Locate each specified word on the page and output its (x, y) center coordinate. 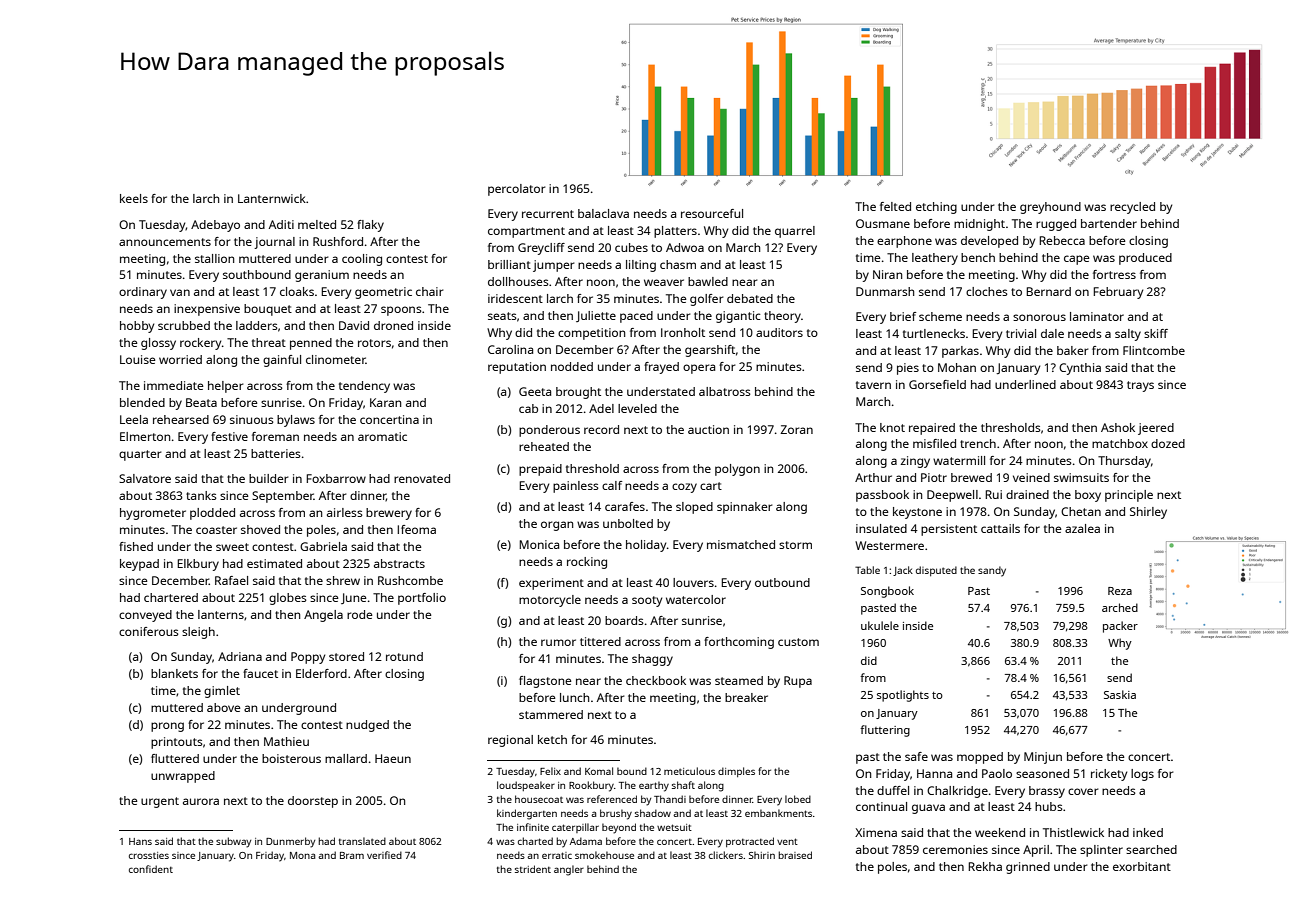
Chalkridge (957, 792)
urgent (160, 802)
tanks (201, 495)
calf (612, 485)
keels (134, 198)
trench (978, 443)
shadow (653, 813)
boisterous (291, 758)
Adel (601, 408)
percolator (517, 190)
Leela (134, 419)
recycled (1132, 208)
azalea (1082, 528)
